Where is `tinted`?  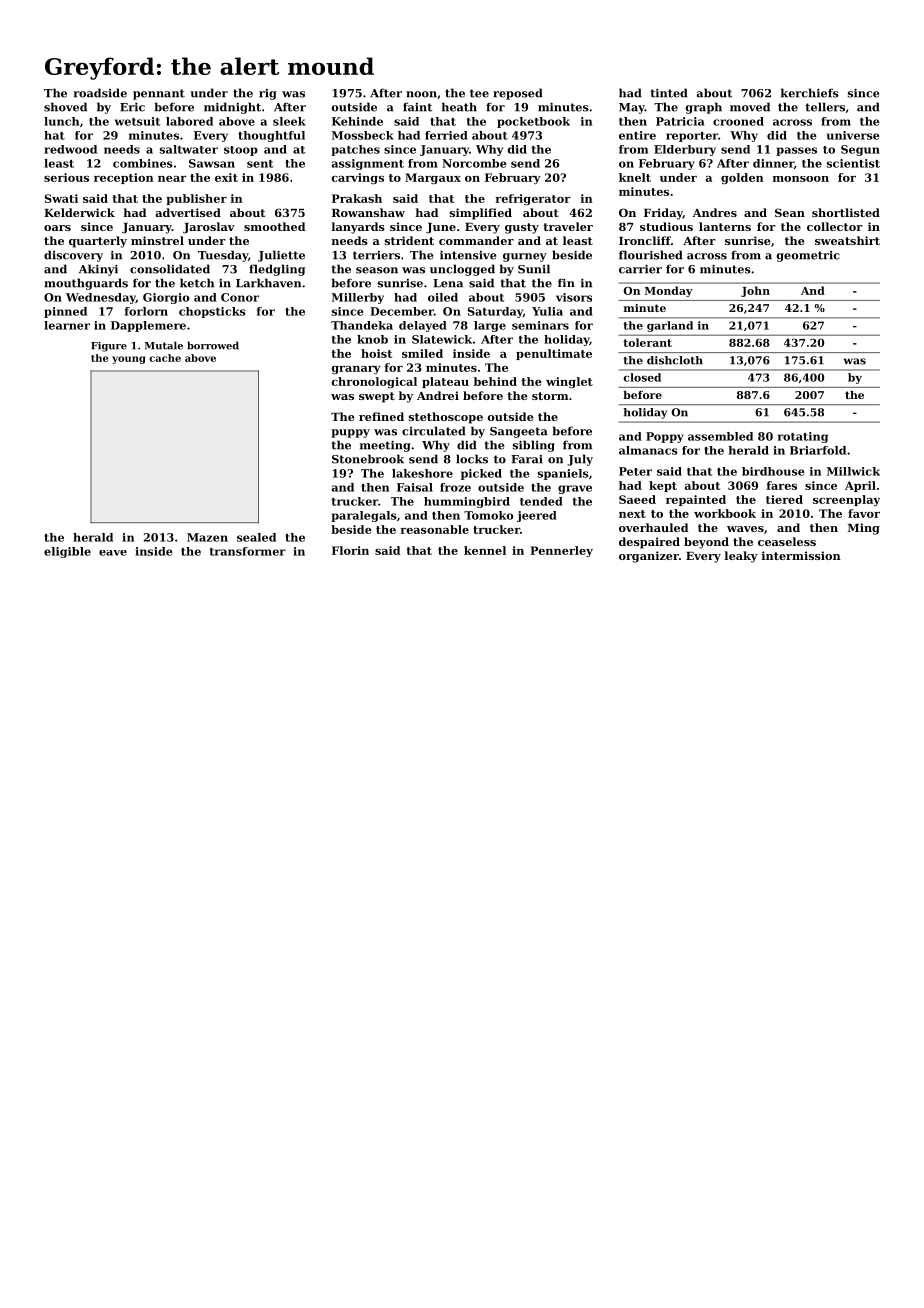
tinted is located at coordinates (669, 93).
